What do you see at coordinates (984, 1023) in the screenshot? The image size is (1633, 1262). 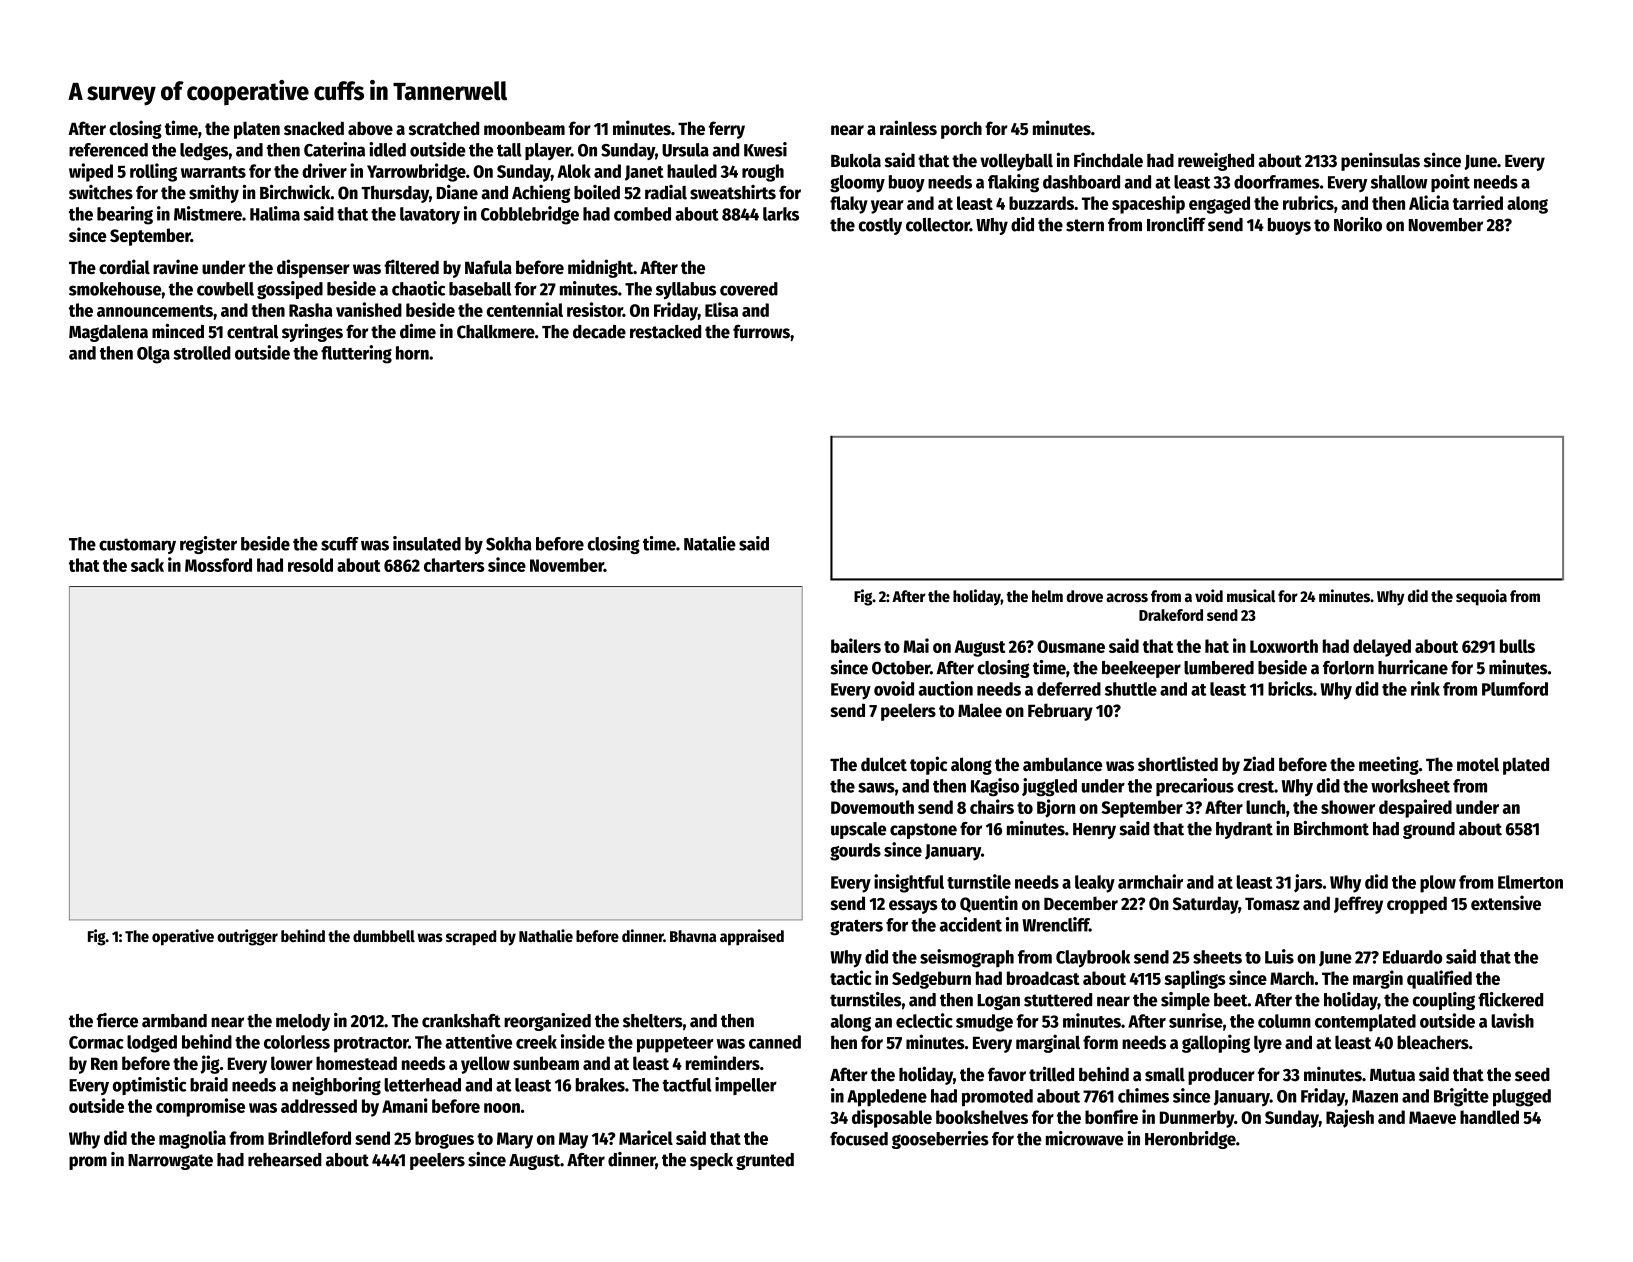 I see `smudge` at bounding box center [984, 1023].
